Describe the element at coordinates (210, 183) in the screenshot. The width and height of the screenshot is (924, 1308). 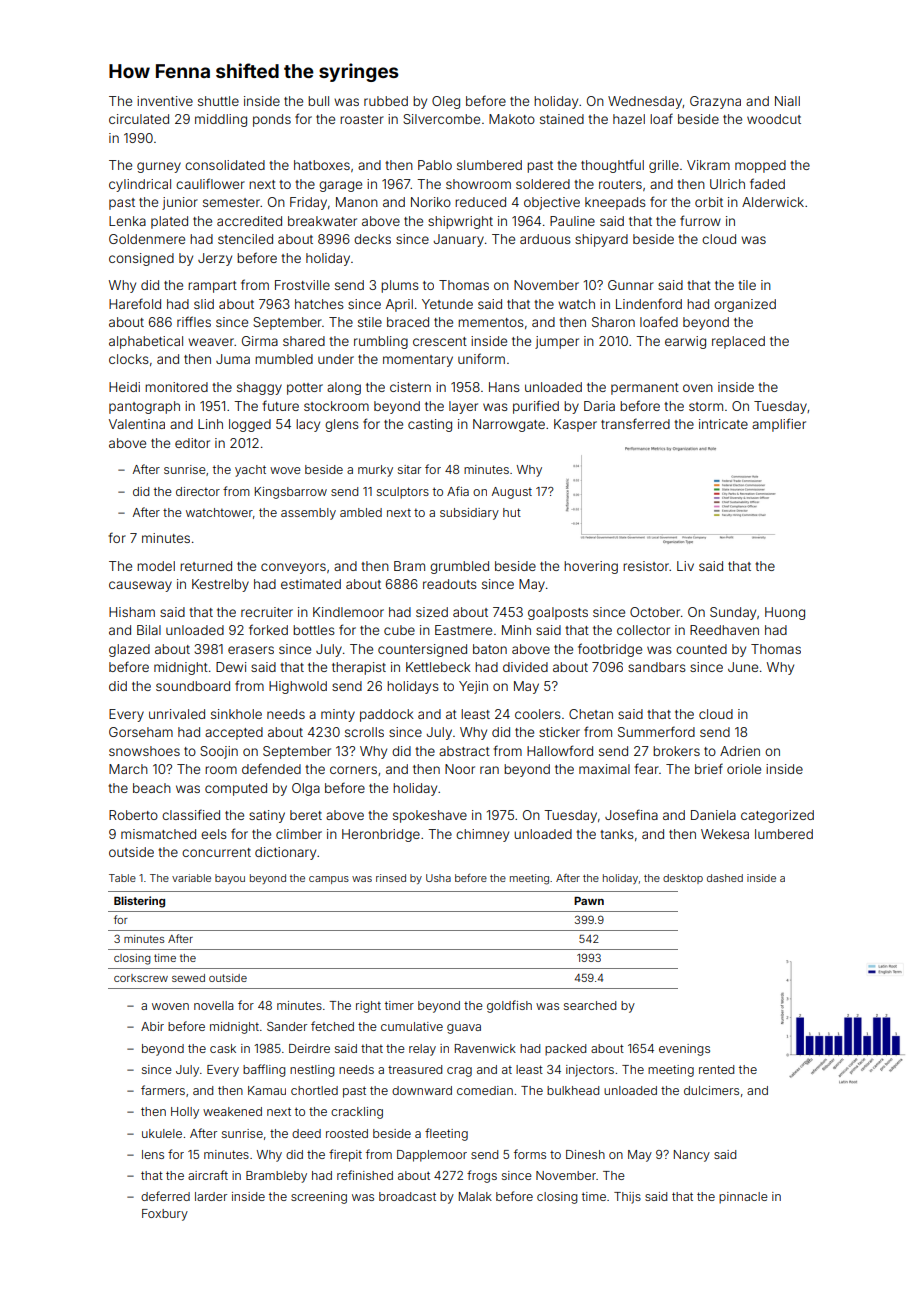
I see `cauliflower` at that location.
